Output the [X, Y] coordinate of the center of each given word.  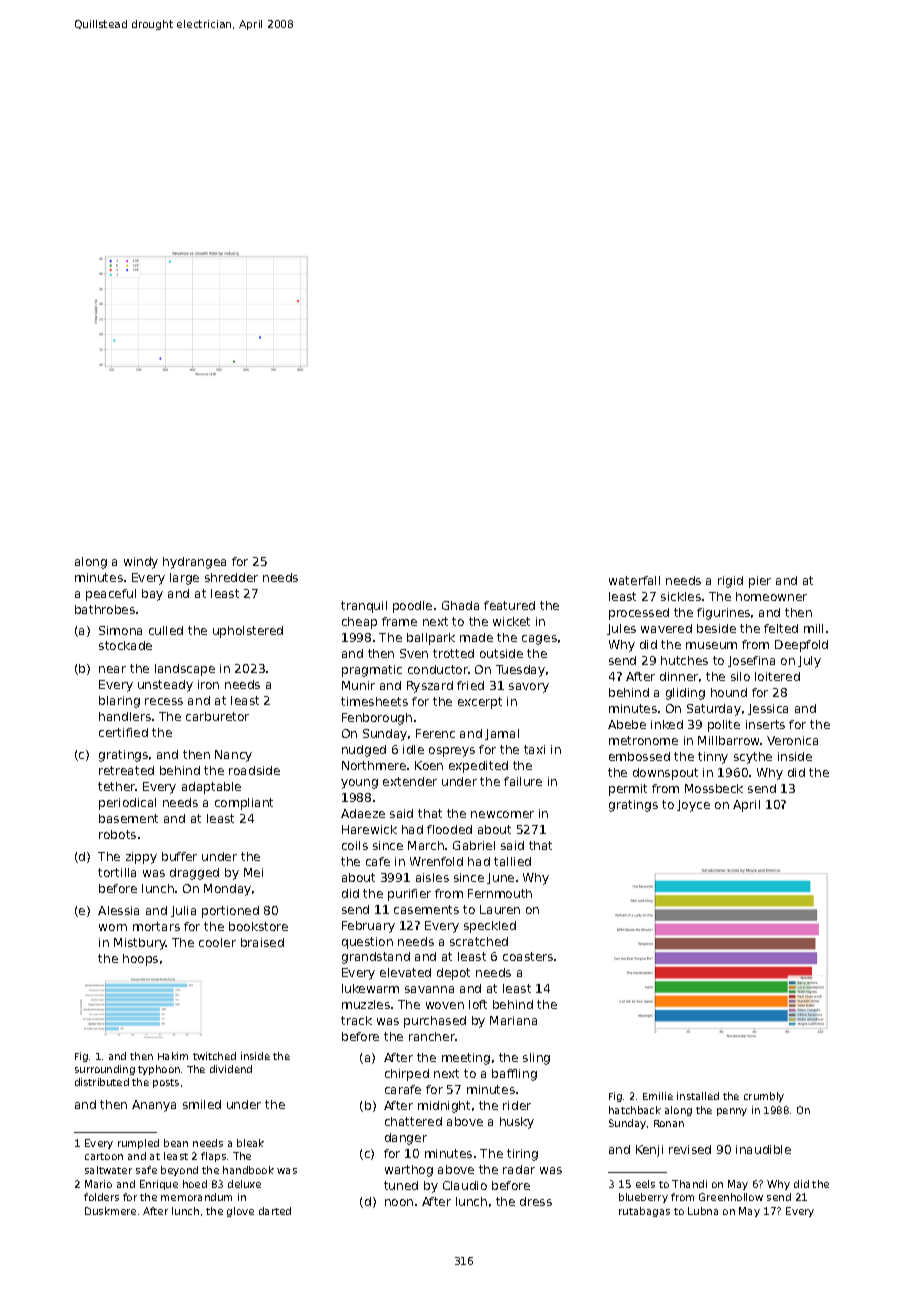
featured [509, 605]
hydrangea [194, 563]
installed [698, 1096]
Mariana [513, 1020]
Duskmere [110, 1211]
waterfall [634, 580]
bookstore [258, 926]
